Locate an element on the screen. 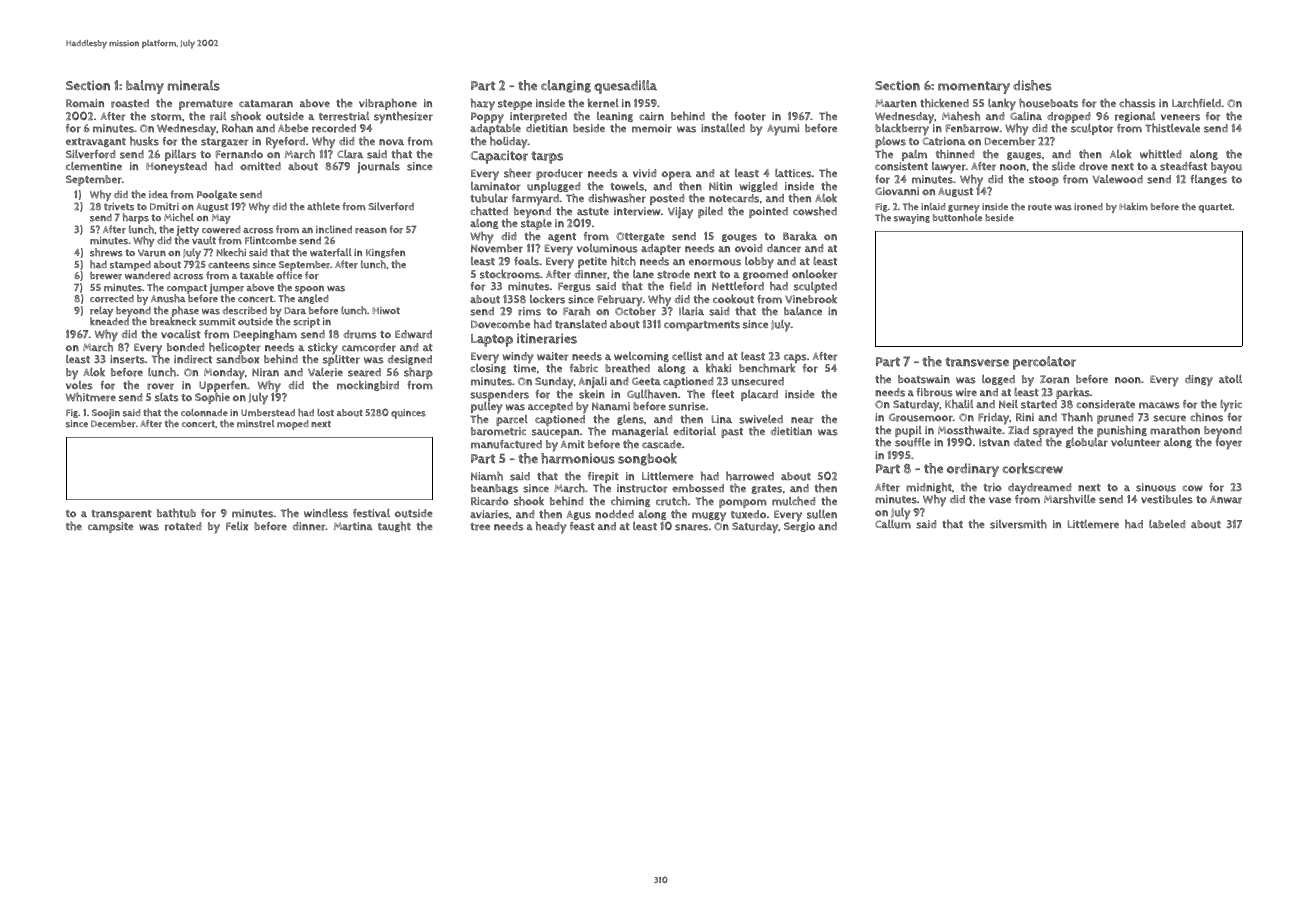 The height and width of the screenshot is (924, 1308). chatted is located at coordinates (489, 211).
